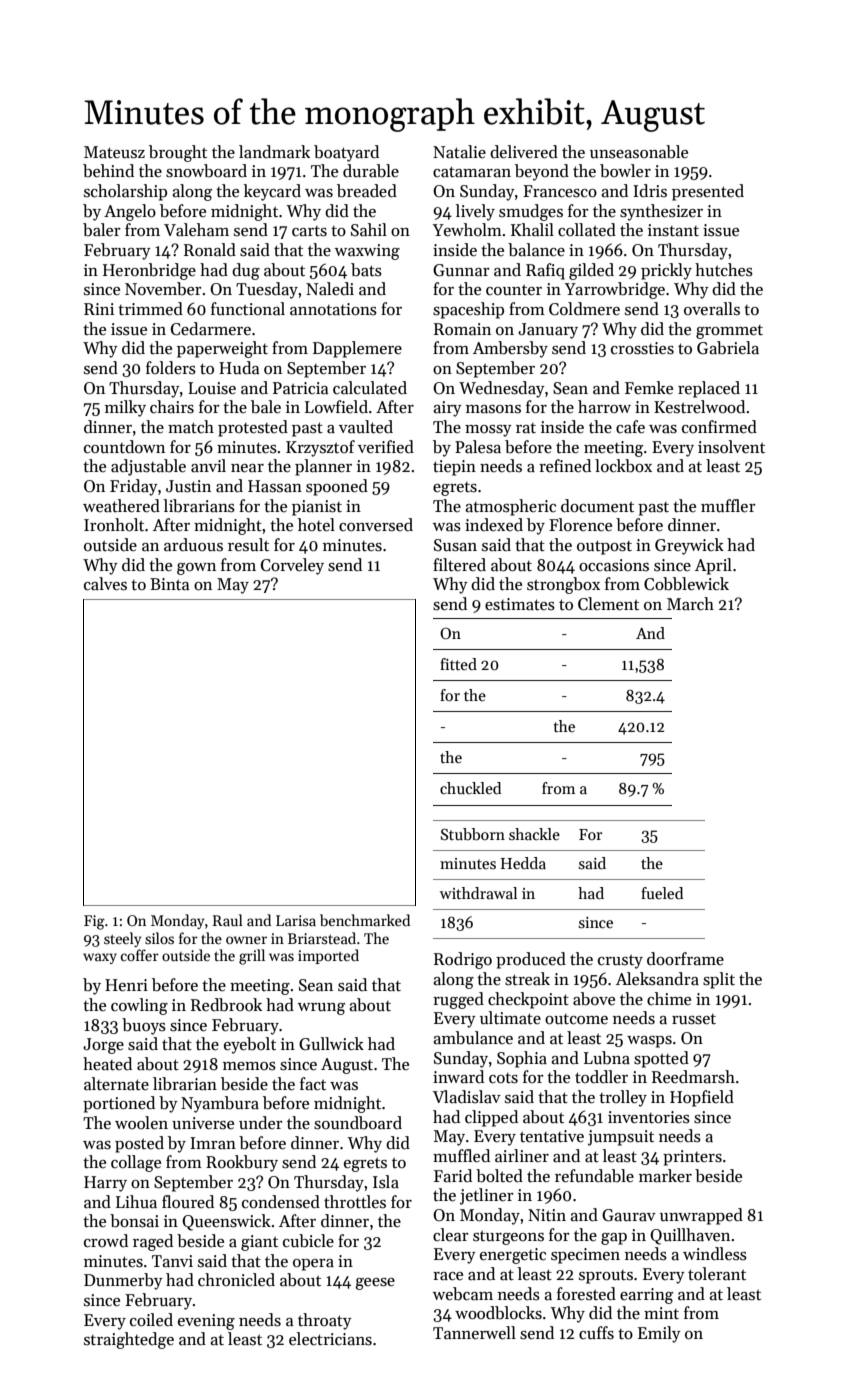 This page has height=1400, width=849. What do you see at coordinates (604, 407) in the page?
I see `harrow` at bounding box center [604, 407].
